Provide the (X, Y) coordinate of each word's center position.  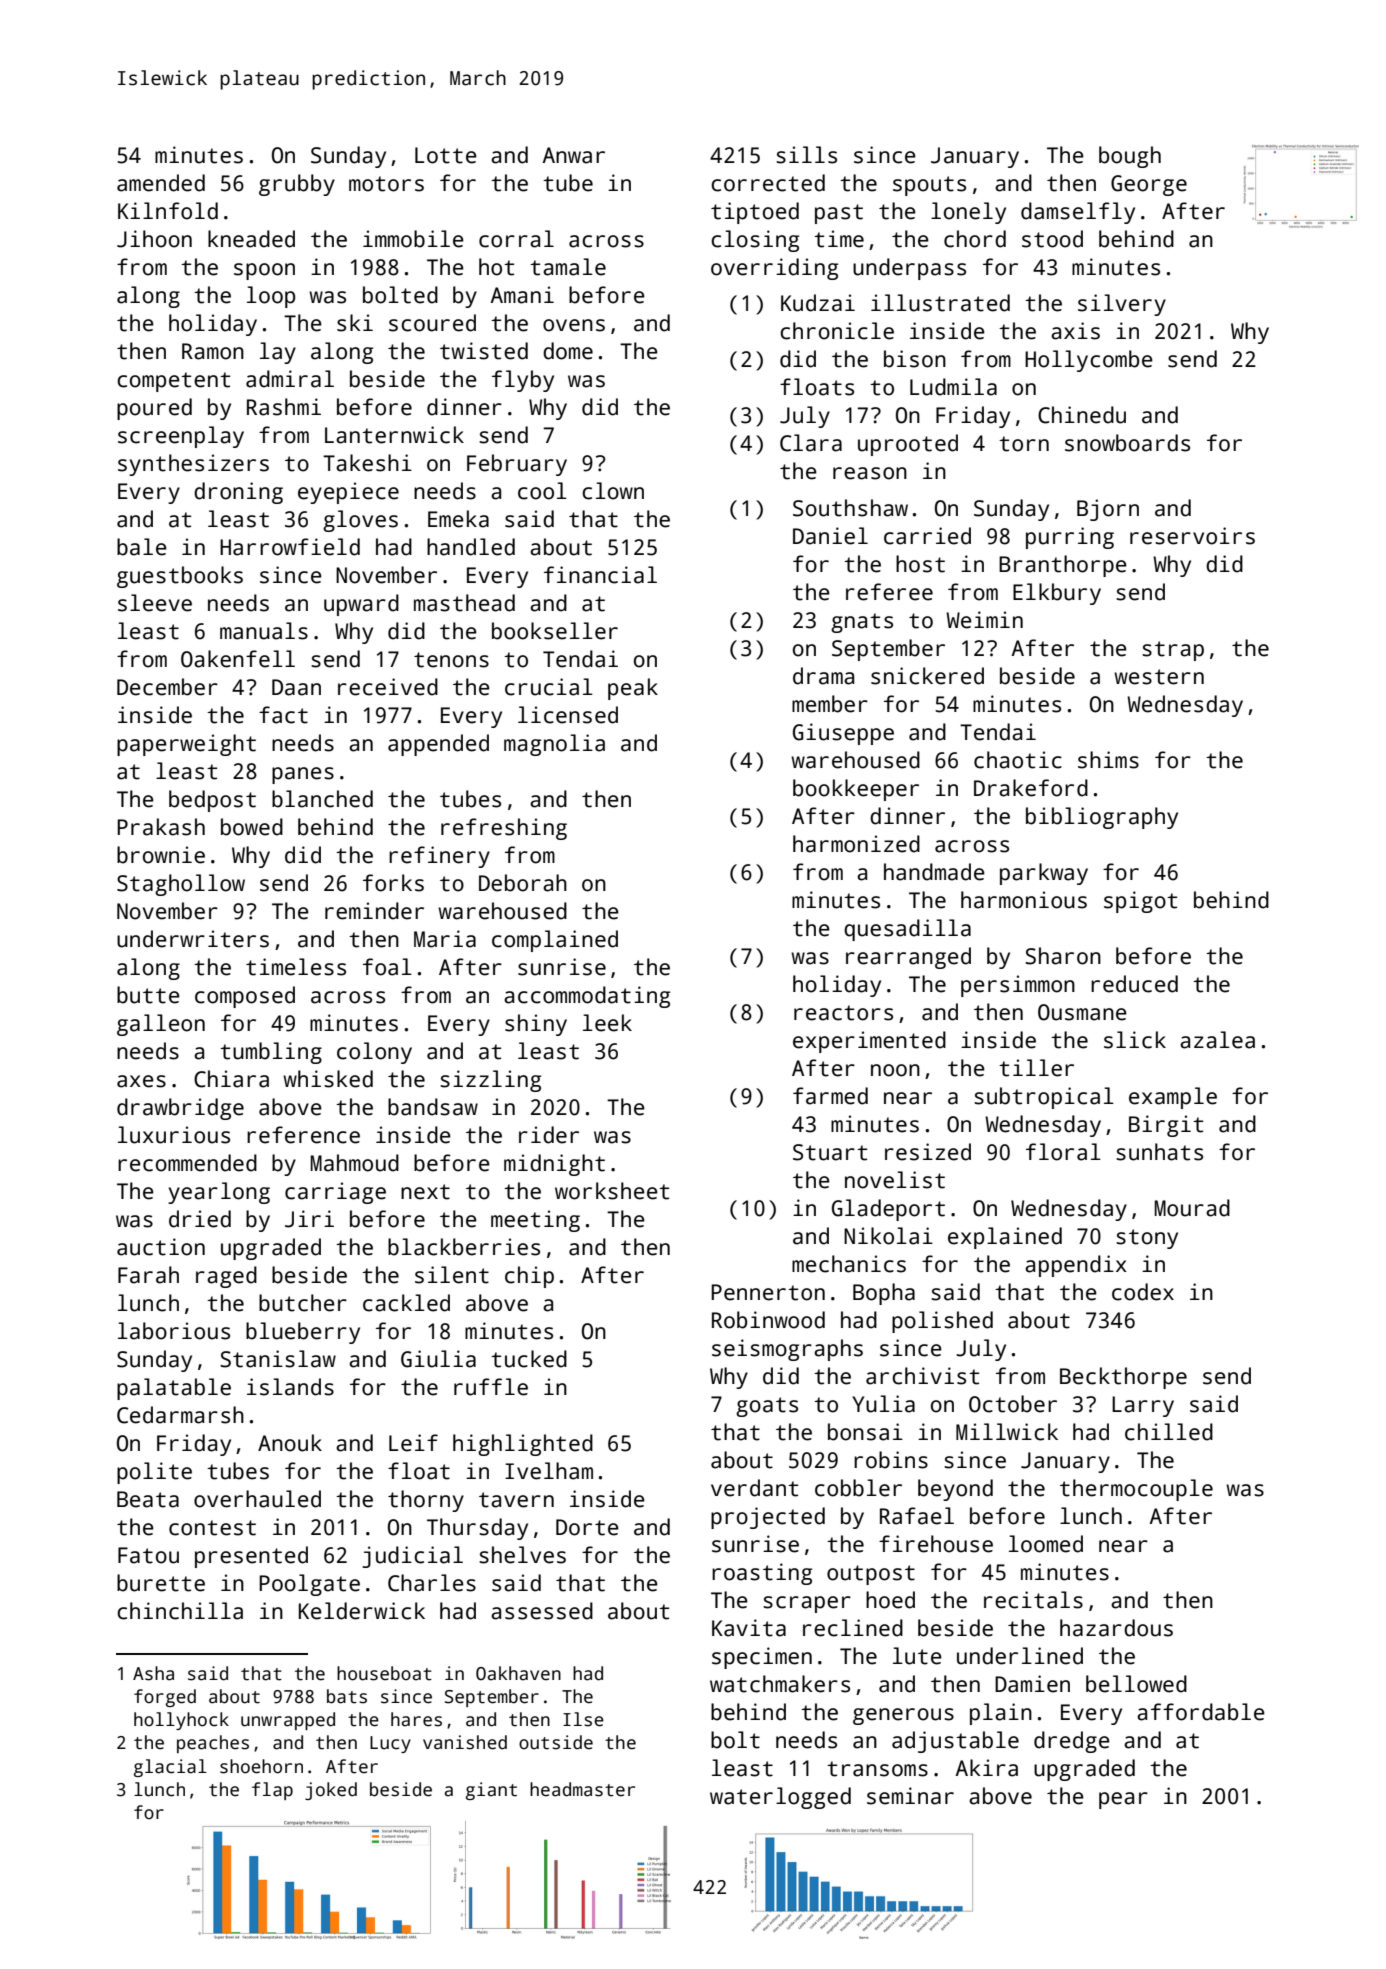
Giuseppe (843, 734)
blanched (322, 799)
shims (1108, 760)
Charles (432, 1583)
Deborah (523, 883)
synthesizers (193, 465)
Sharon (1063, 956)
